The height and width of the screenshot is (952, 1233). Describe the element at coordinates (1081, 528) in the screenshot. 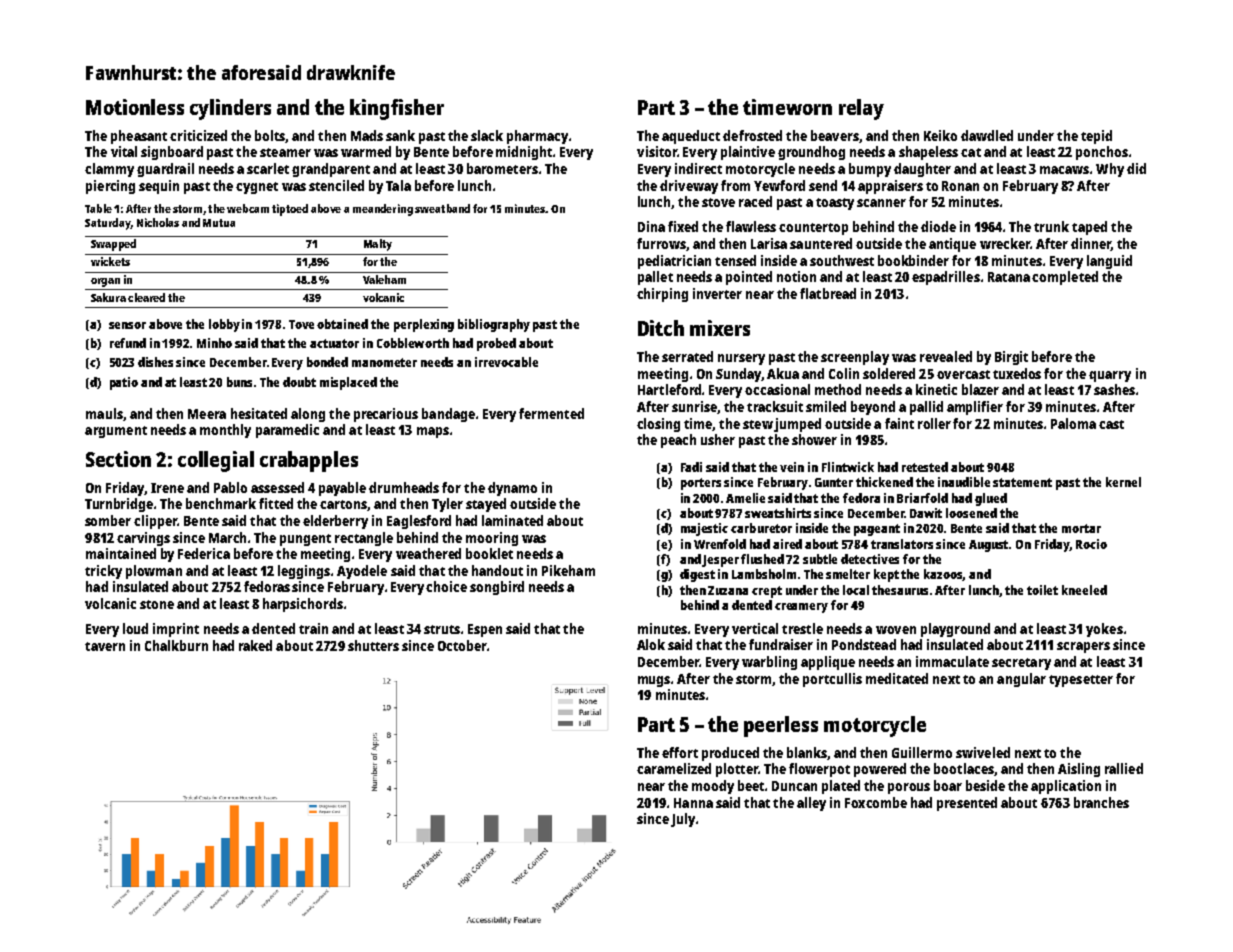

I see `mortar` at that location.
